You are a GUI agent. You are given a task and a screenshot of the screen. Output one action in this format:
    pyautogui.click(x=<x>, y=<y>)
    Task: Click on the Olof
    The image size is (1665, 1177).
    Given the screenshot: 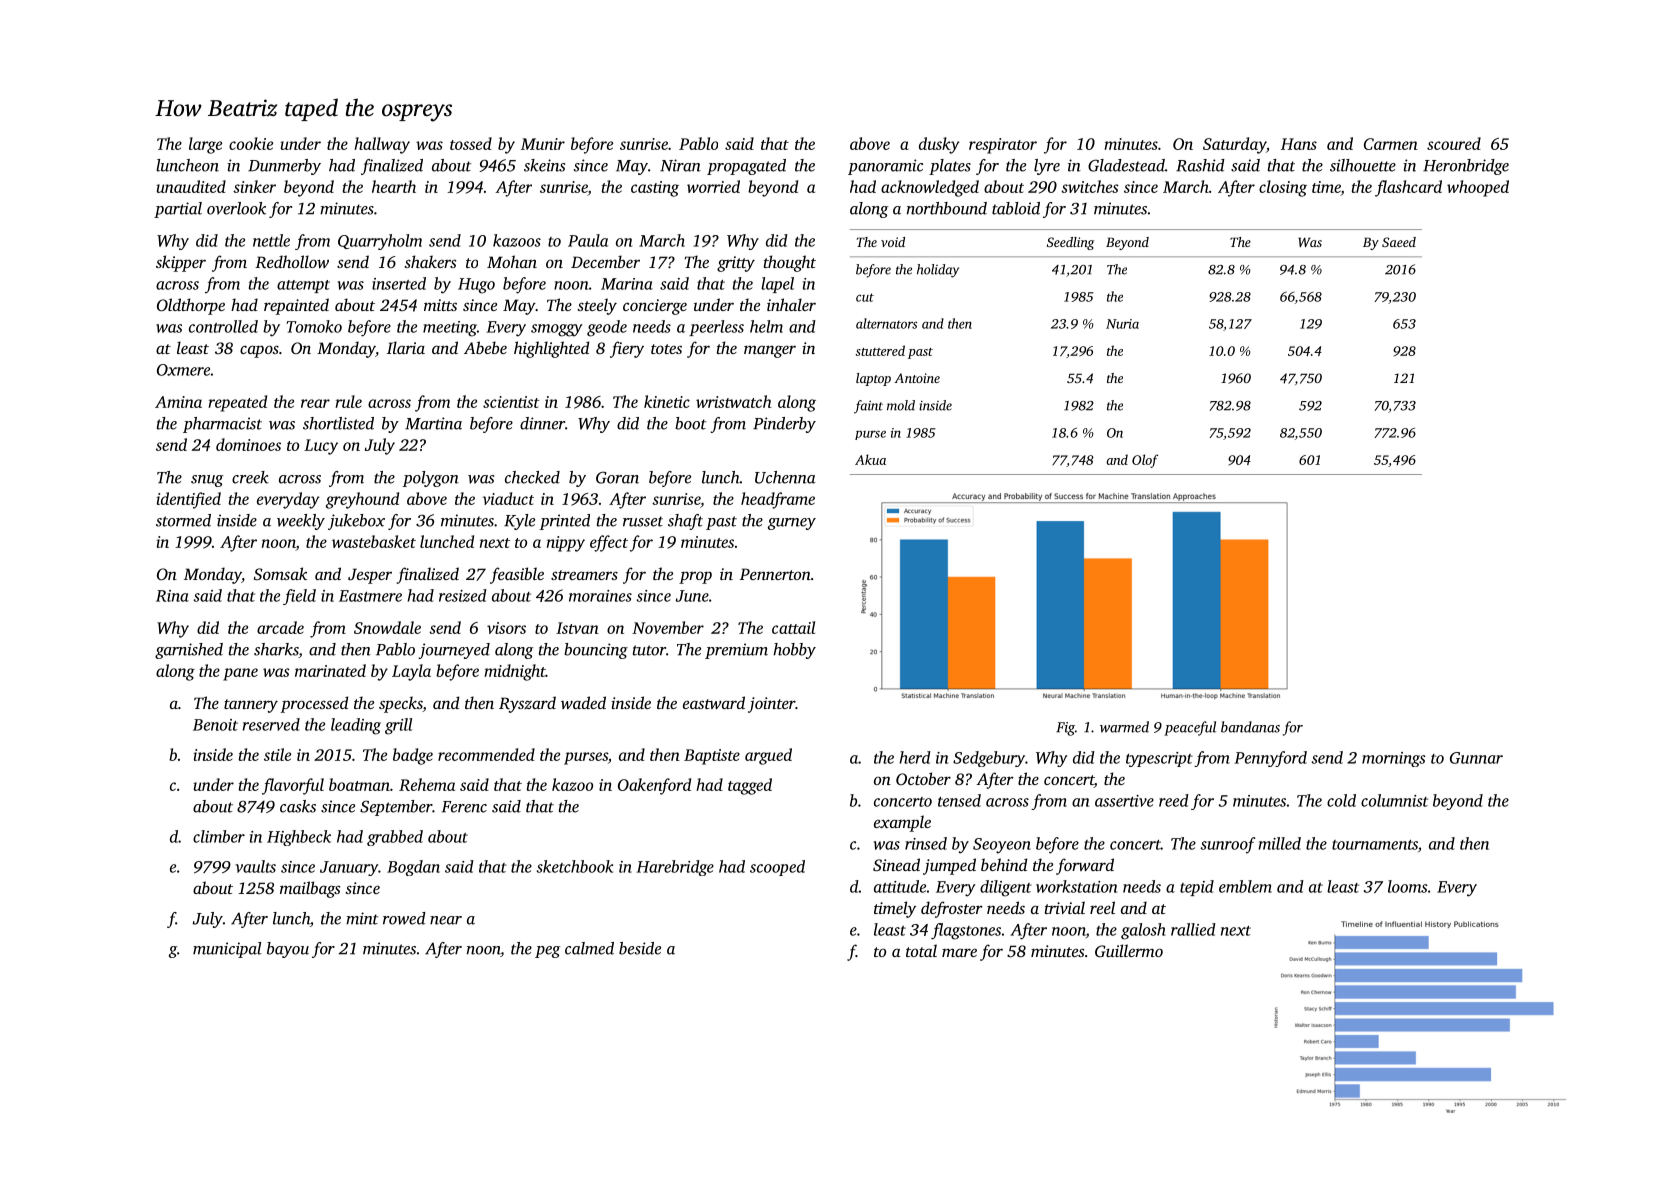 What is the action you would take?
    pyautogui.click(x=1145, y=461)
